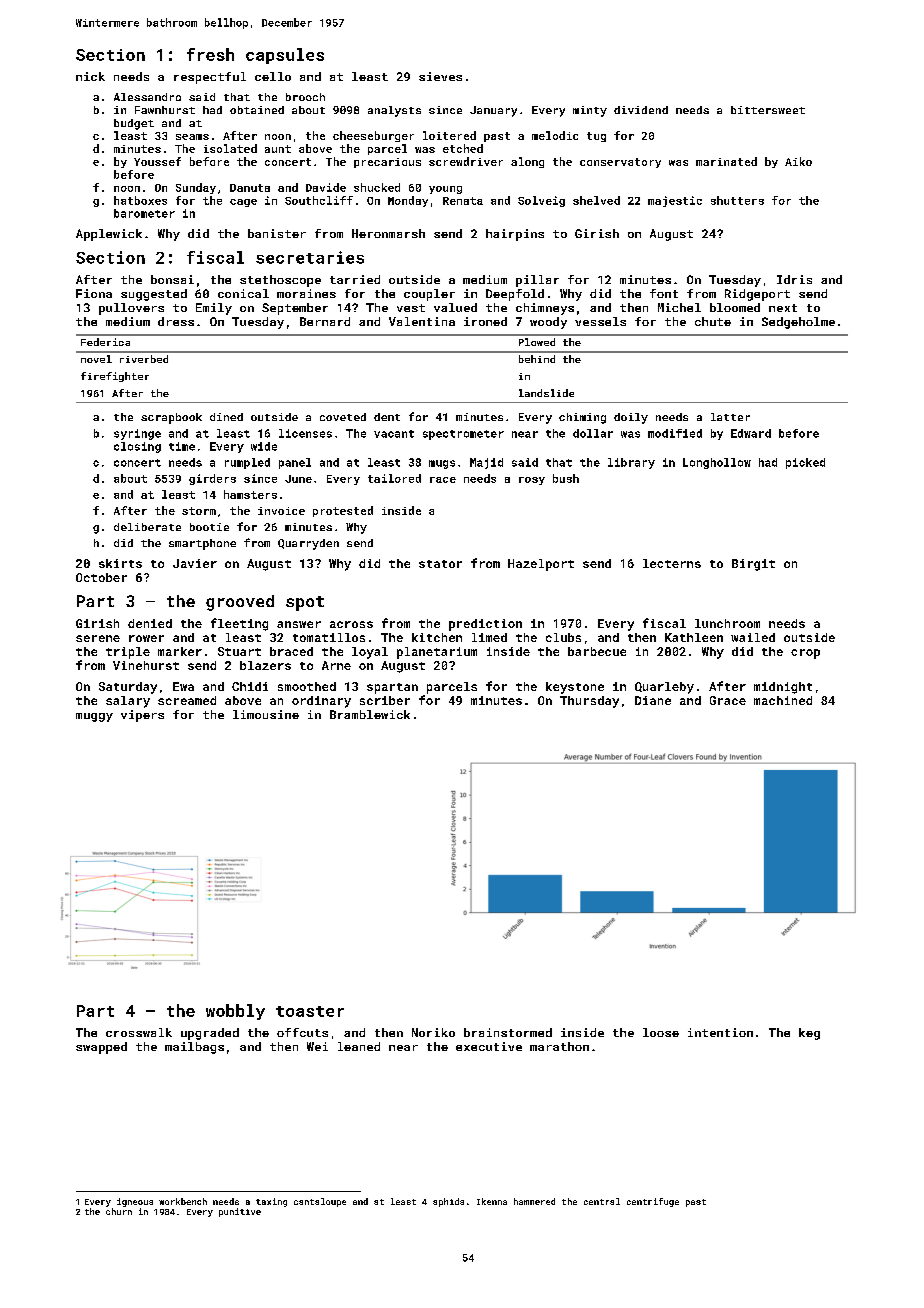  What do you see at coordinates (664, 688) in the screenshot?
I see `Quarleby` at bounding box center [664, 688].
